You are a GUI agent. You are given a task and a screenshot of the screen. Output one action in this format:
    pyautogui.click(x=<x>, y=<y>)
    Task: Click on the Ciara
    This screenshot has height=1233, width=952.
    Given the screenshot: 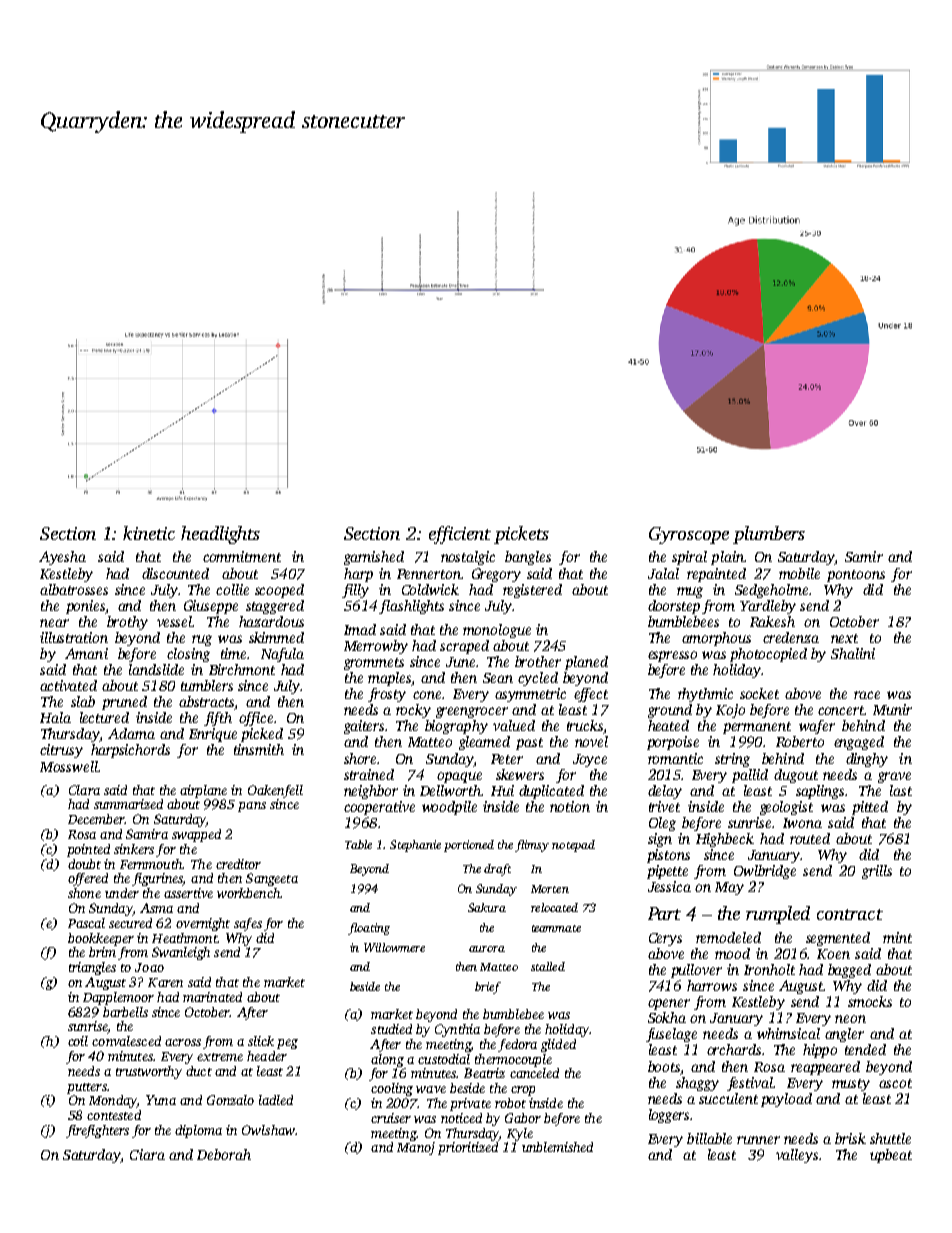 What is the action you would take?
    pyautogui.click(x=147, y=1154)
